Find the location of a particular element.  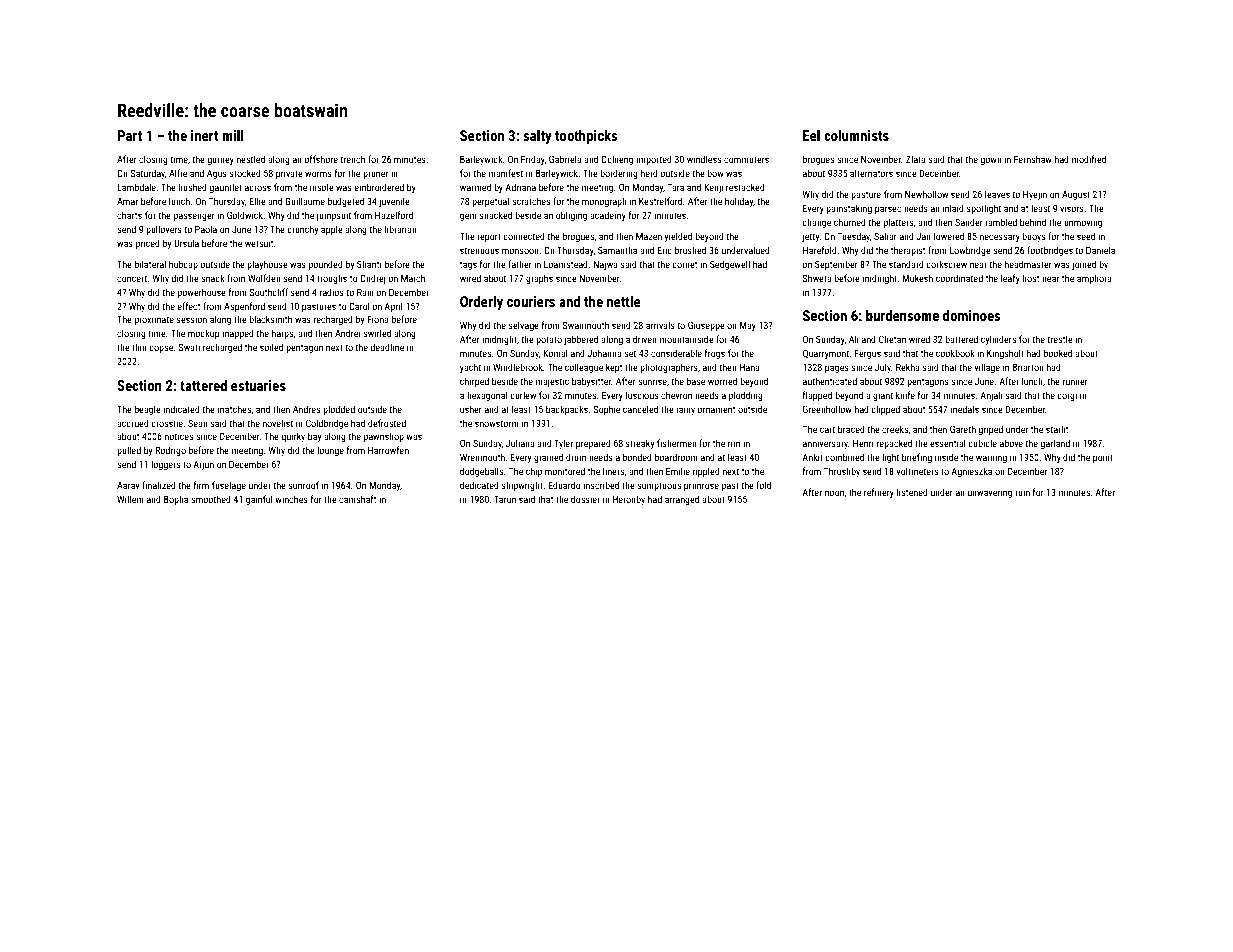

Sedgewell is located at coordinates (730, 265).
